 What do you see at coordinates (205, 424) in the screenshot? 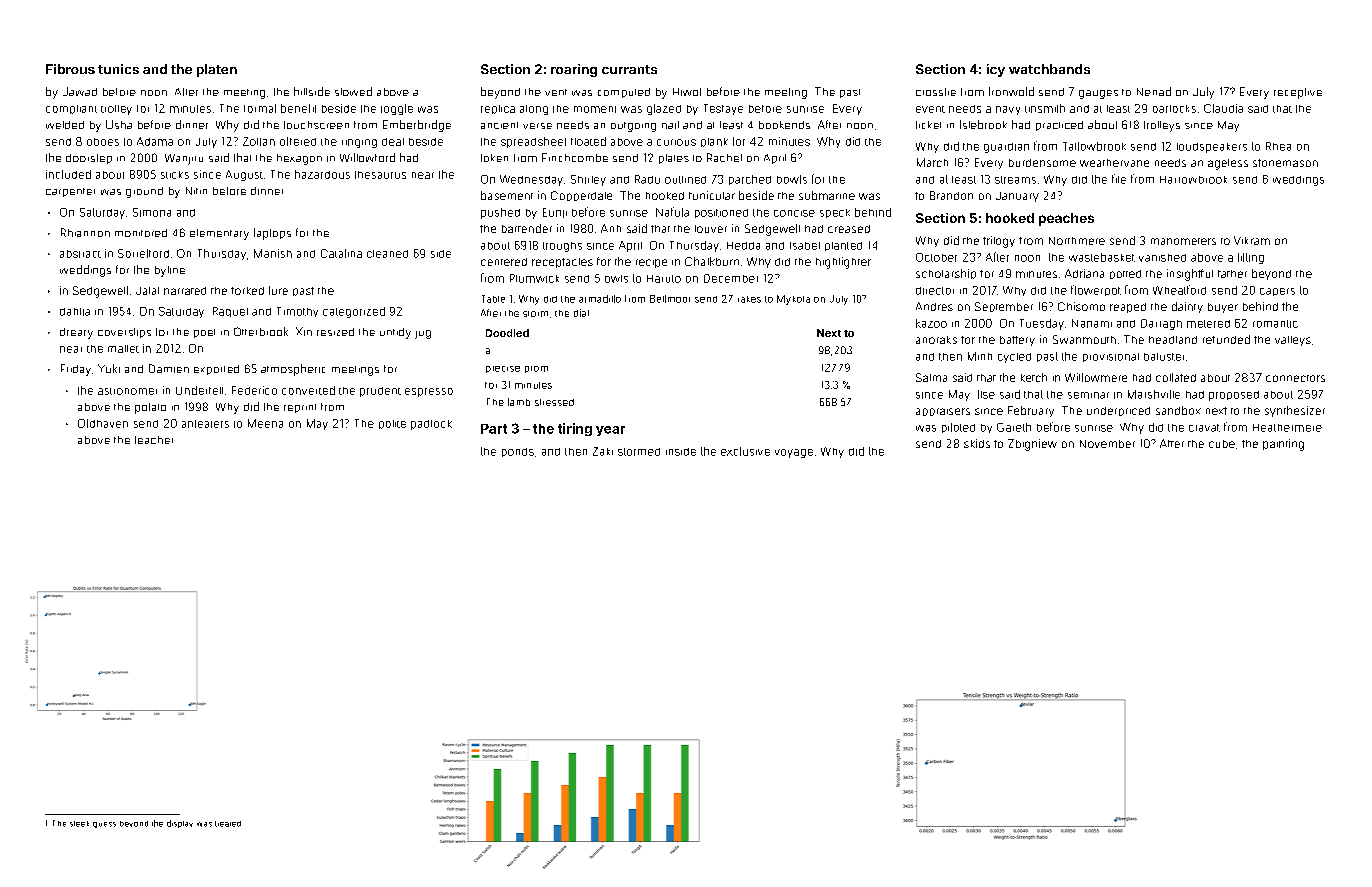
I see `anteaters` at bounding box center [205, 424].
